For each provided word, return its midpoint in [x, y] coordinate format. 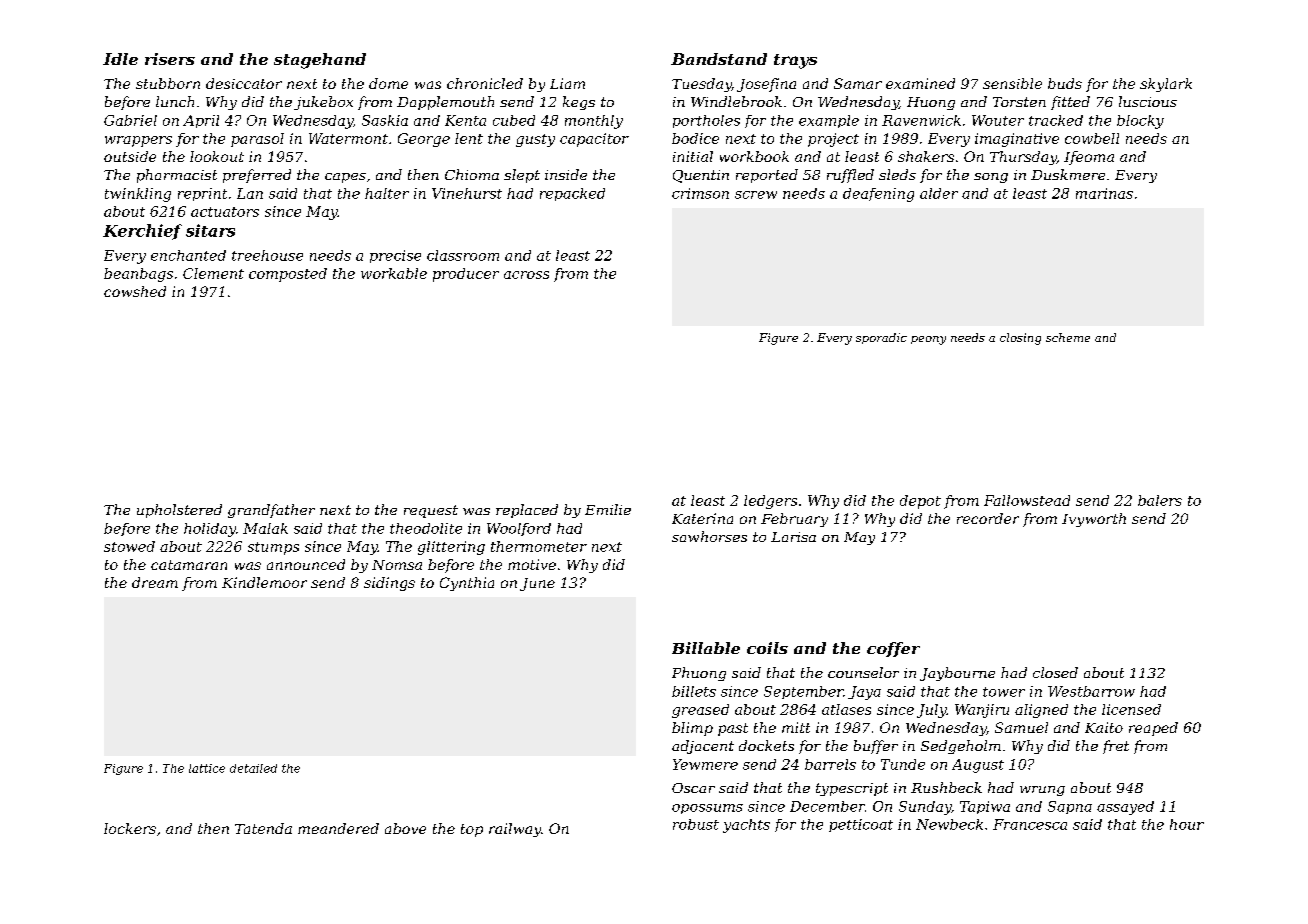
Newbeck [949, 824]
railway [515, 830]
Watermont [348, 138]
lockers [130, 828]
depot [920, 502]
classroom [463, 255]
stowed [129, 546]
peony [928, 340]
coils [767, 648]
